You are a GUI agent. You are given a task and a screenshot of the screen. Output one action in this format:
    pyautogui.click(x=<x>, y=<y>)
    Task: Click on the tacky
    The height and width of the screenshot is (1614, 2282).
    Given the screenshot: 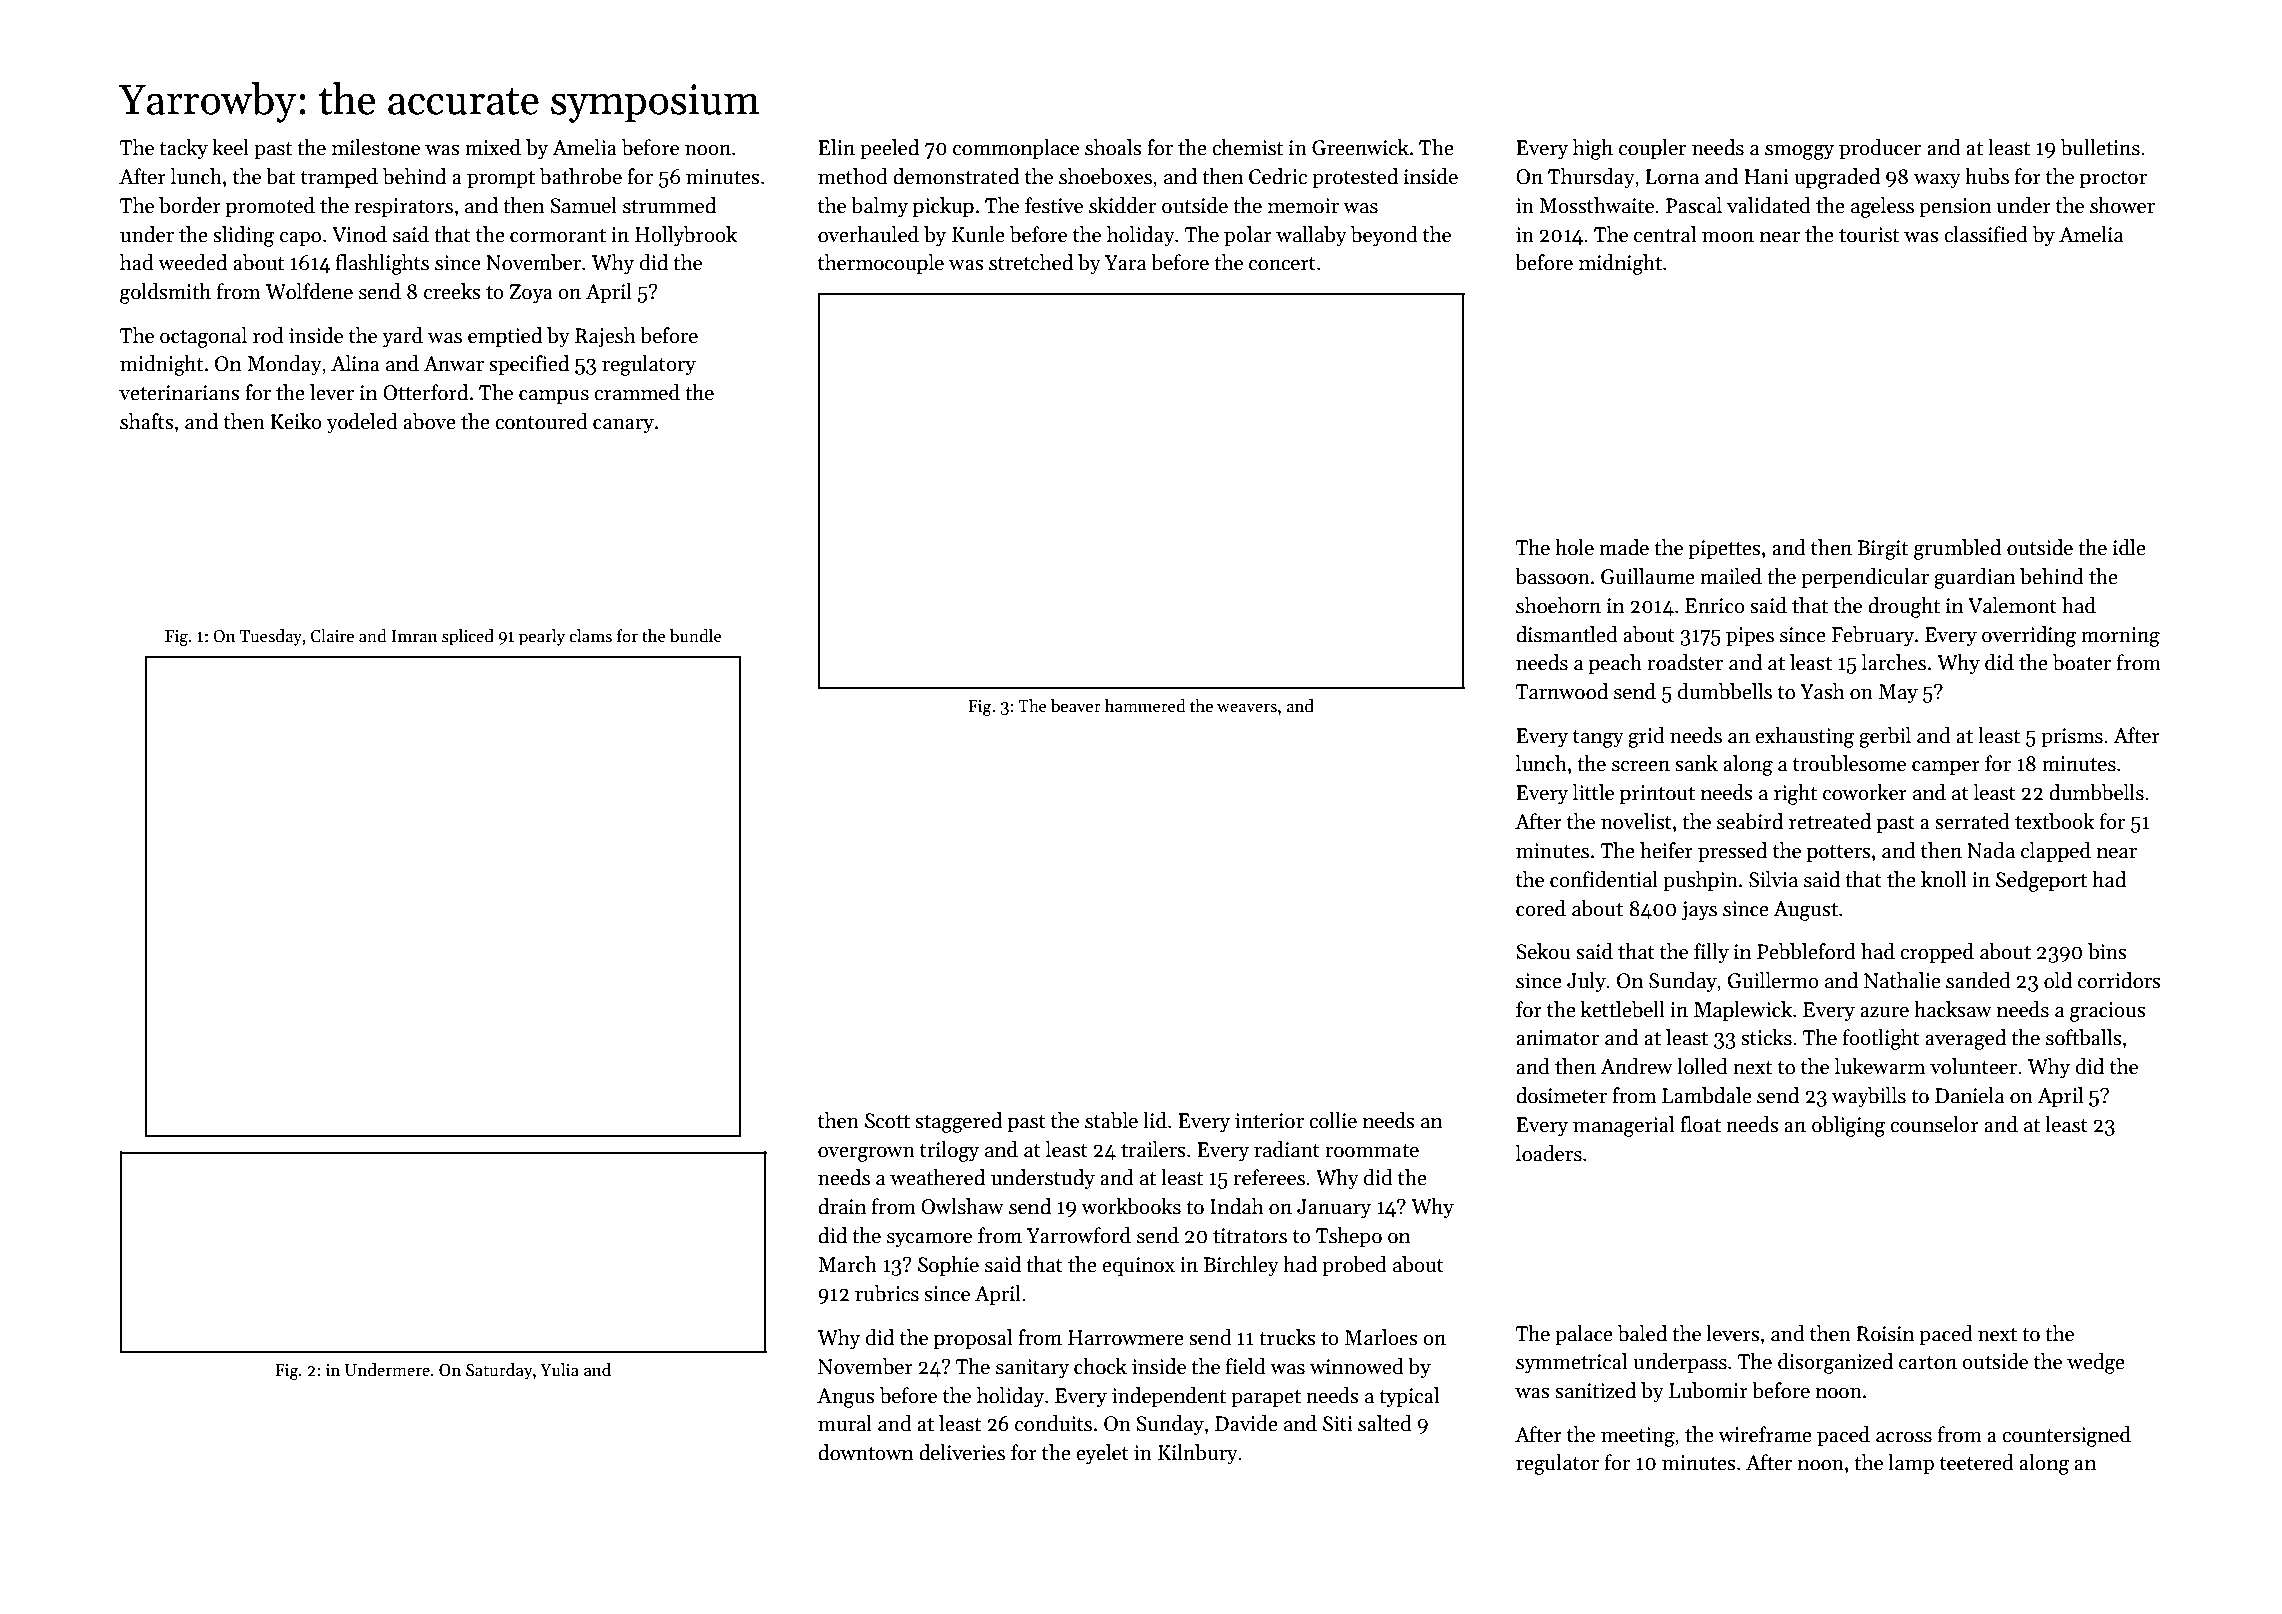 What is the action you would take?
    pyautogui.click(x=183, y=149)
